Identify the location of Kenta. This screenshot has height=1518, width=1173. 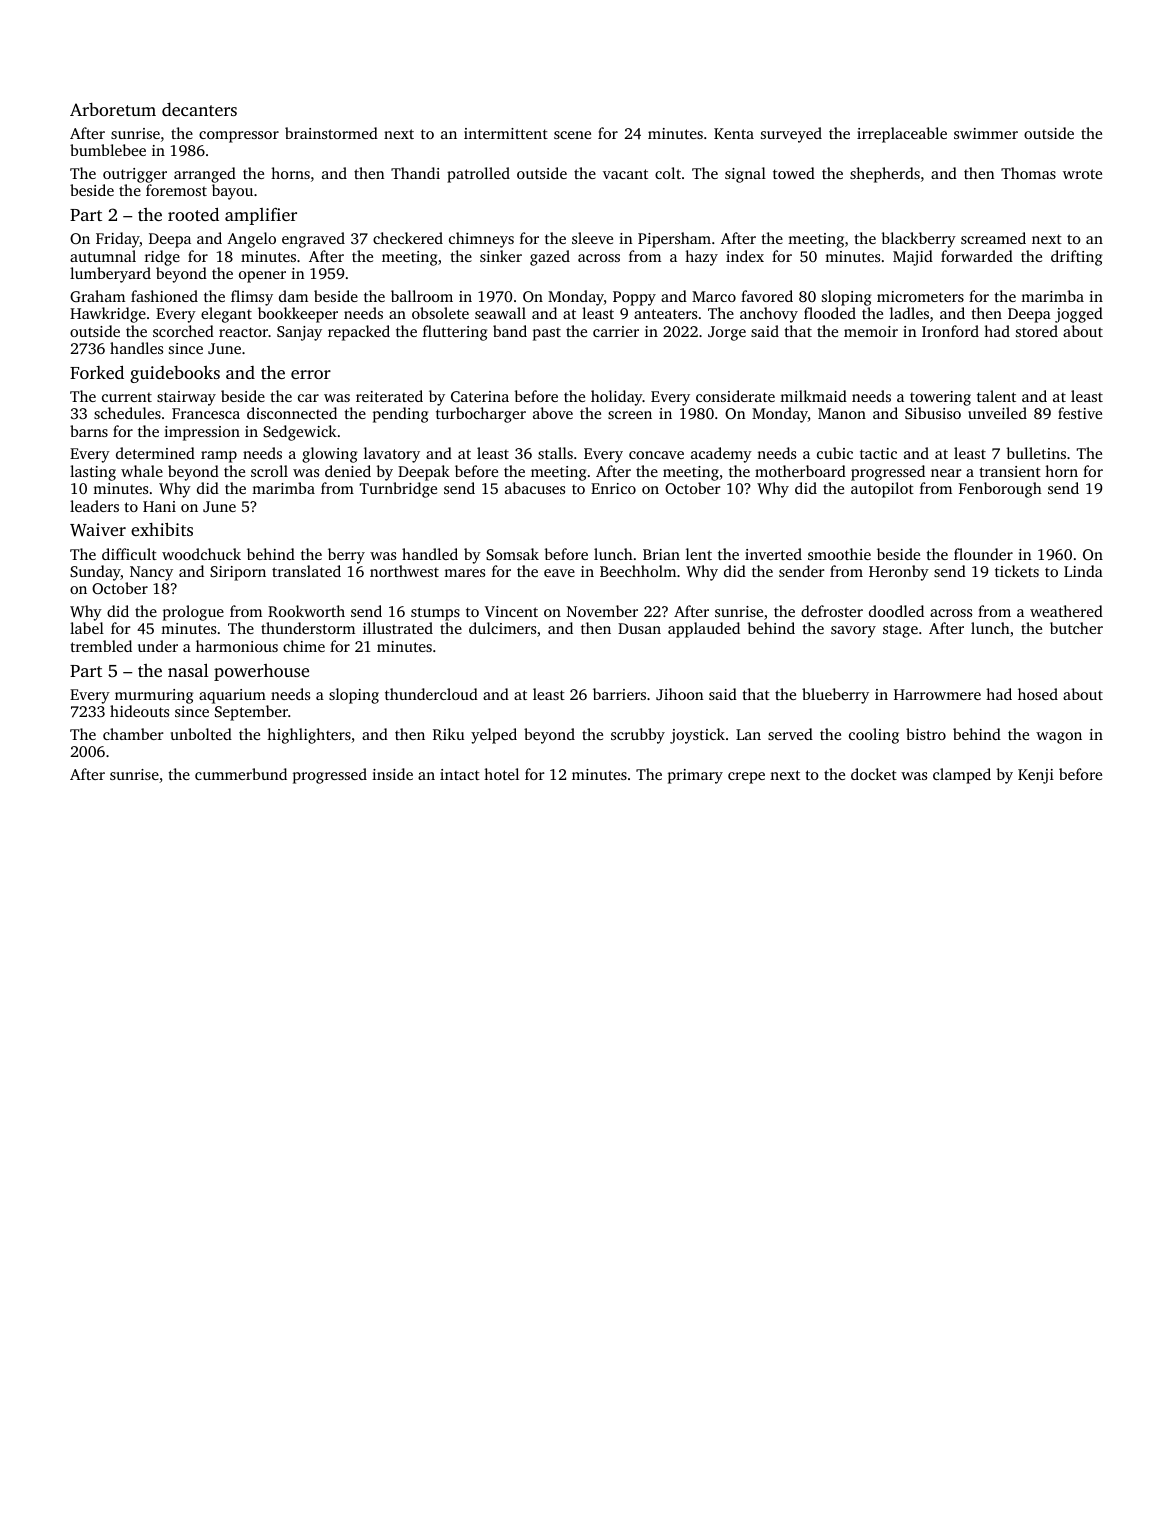
(734, 133).
